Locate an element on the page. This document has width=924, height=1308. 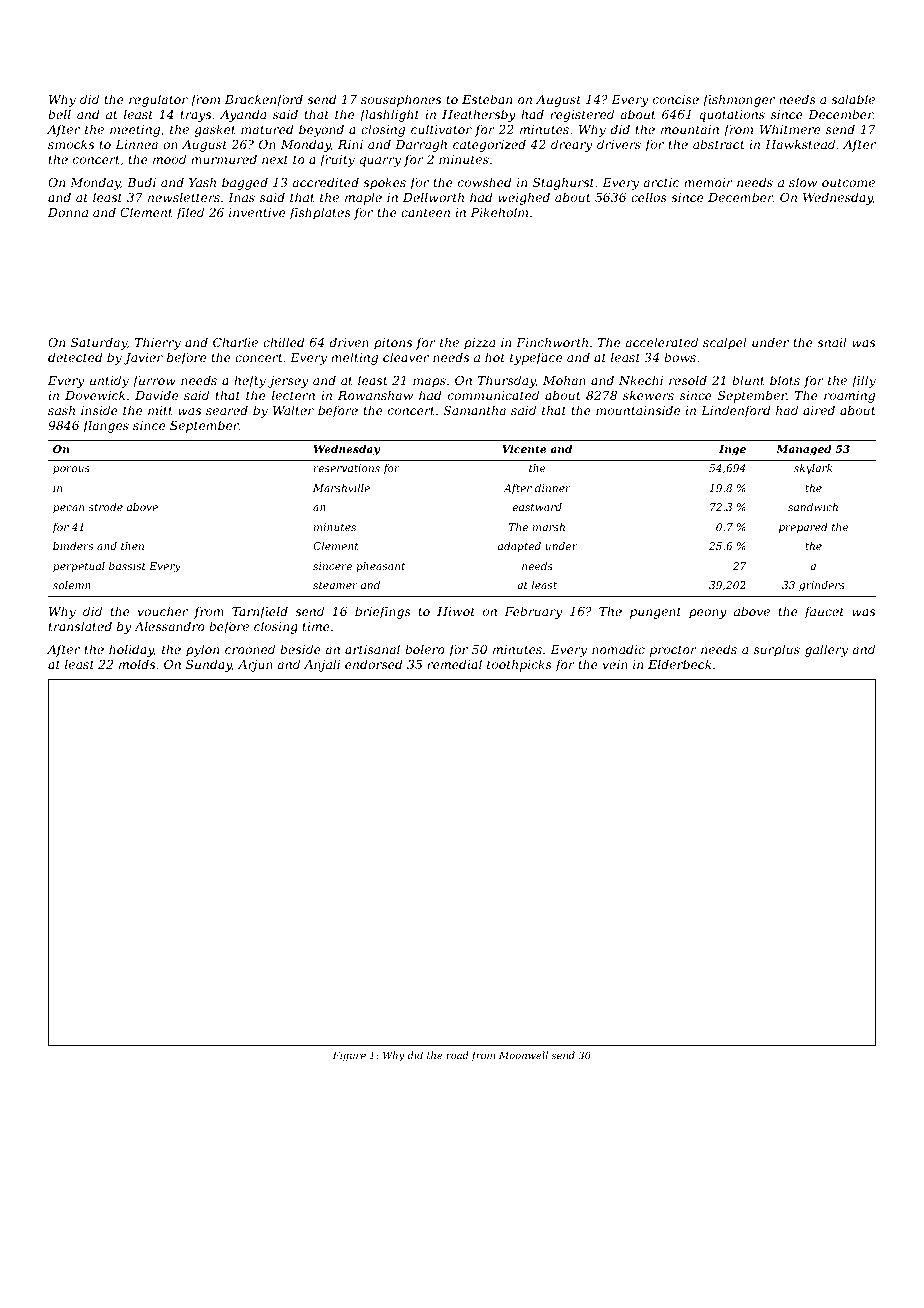
Donna is located at coordinates (68, 212).
